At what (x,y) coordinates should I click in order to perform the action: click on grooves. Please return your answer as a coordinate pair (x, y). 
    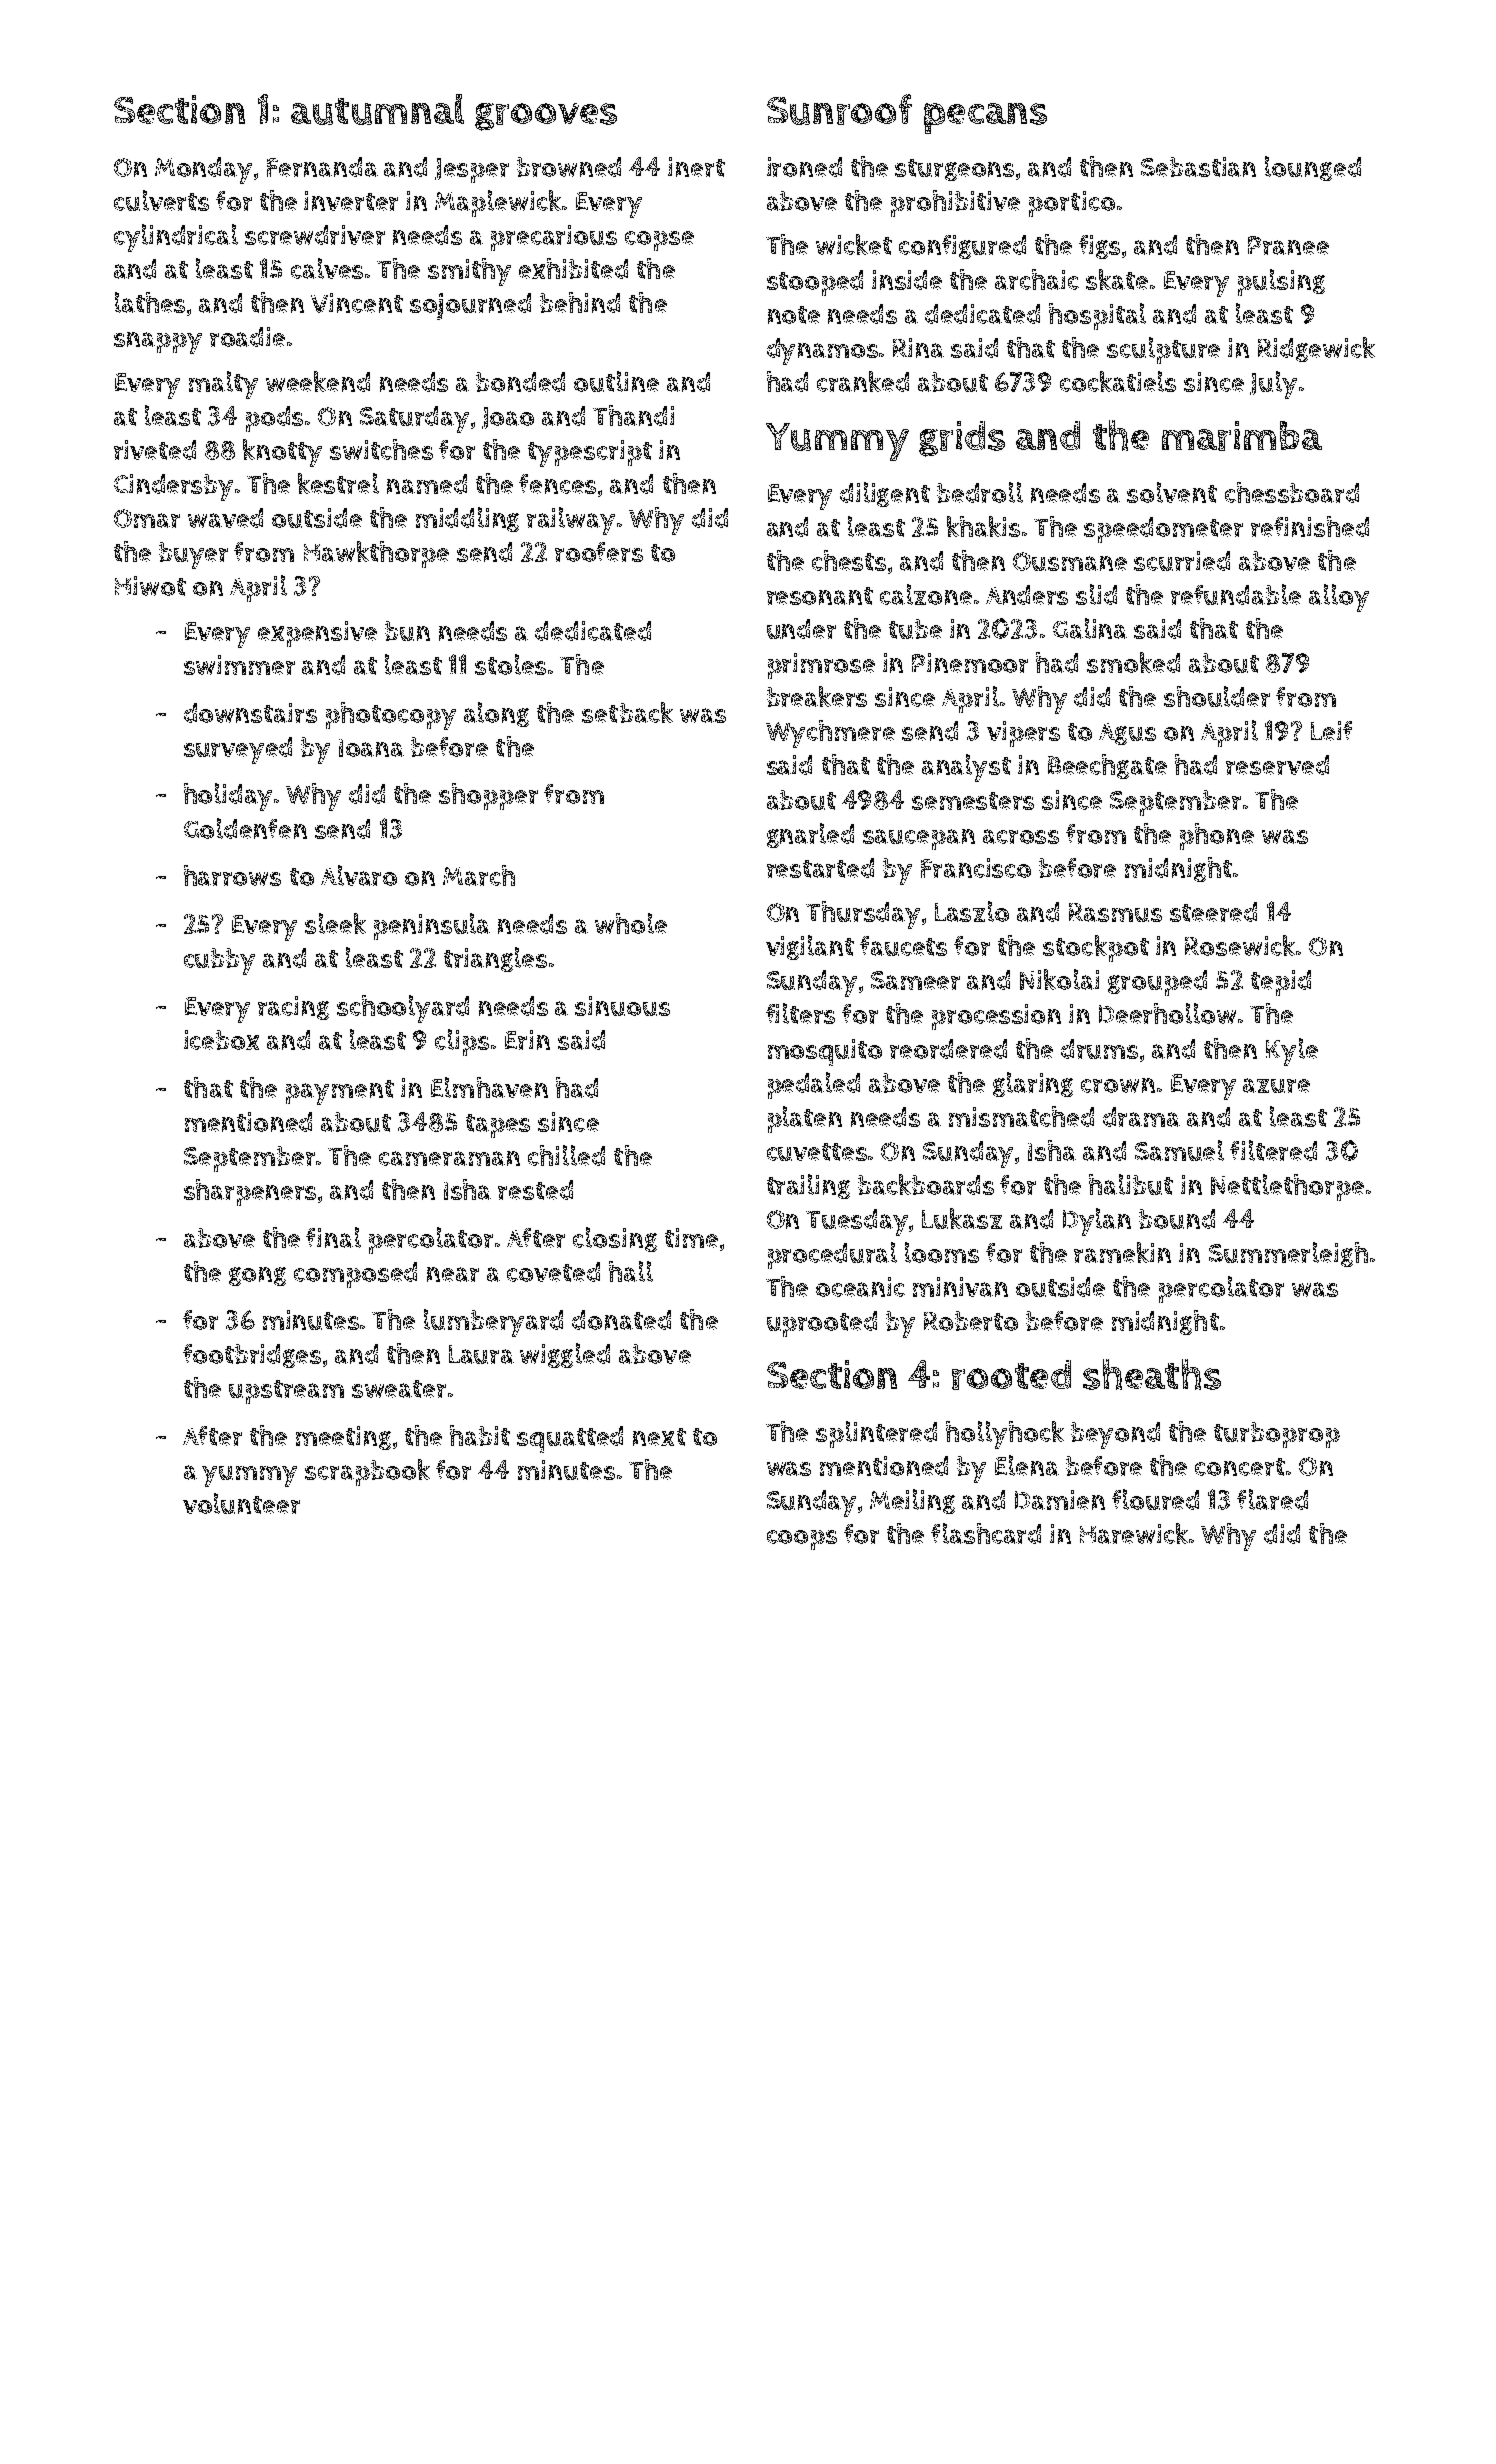
    Looking at the image, I should click on (546, 117).
